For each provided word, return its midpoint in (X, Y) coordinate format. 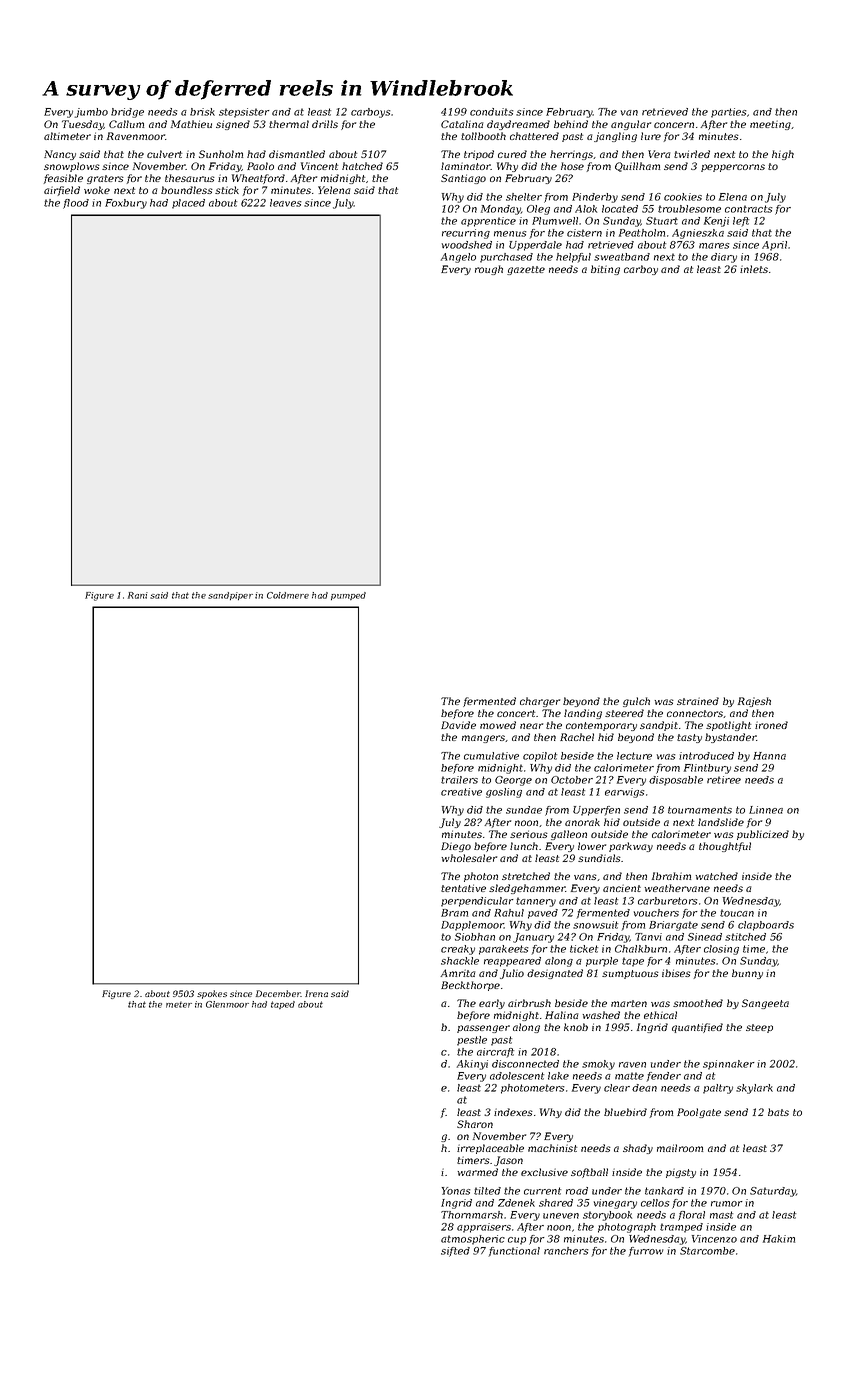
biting (605, 270)
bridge (127, 113)
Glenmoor (227, 1004)
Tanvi (648, 937)
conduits (491, 112)
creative (461, 792)
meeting (770, 125)
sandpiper (230, 596)
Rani (138, 595)
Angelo (458, 258)
